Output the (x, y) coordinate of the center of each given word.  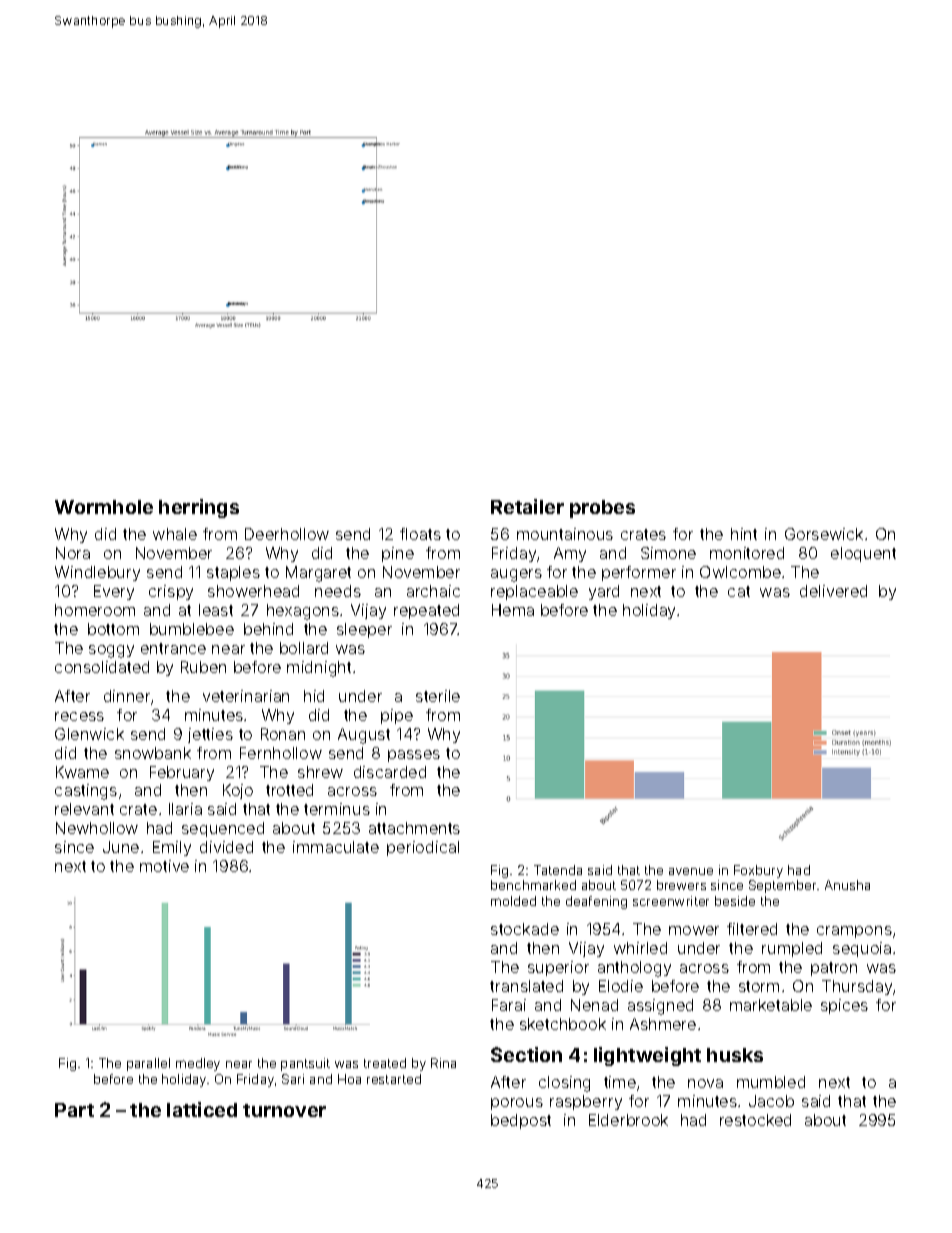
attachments (414, 828)
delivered (833, 591)
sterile (438, 696)
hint (744, 534)
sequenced (223, 829)
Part (74, 1110)
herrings (199, 508)
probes (602, 509)
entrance (173, 648)
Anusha (847, 885)
